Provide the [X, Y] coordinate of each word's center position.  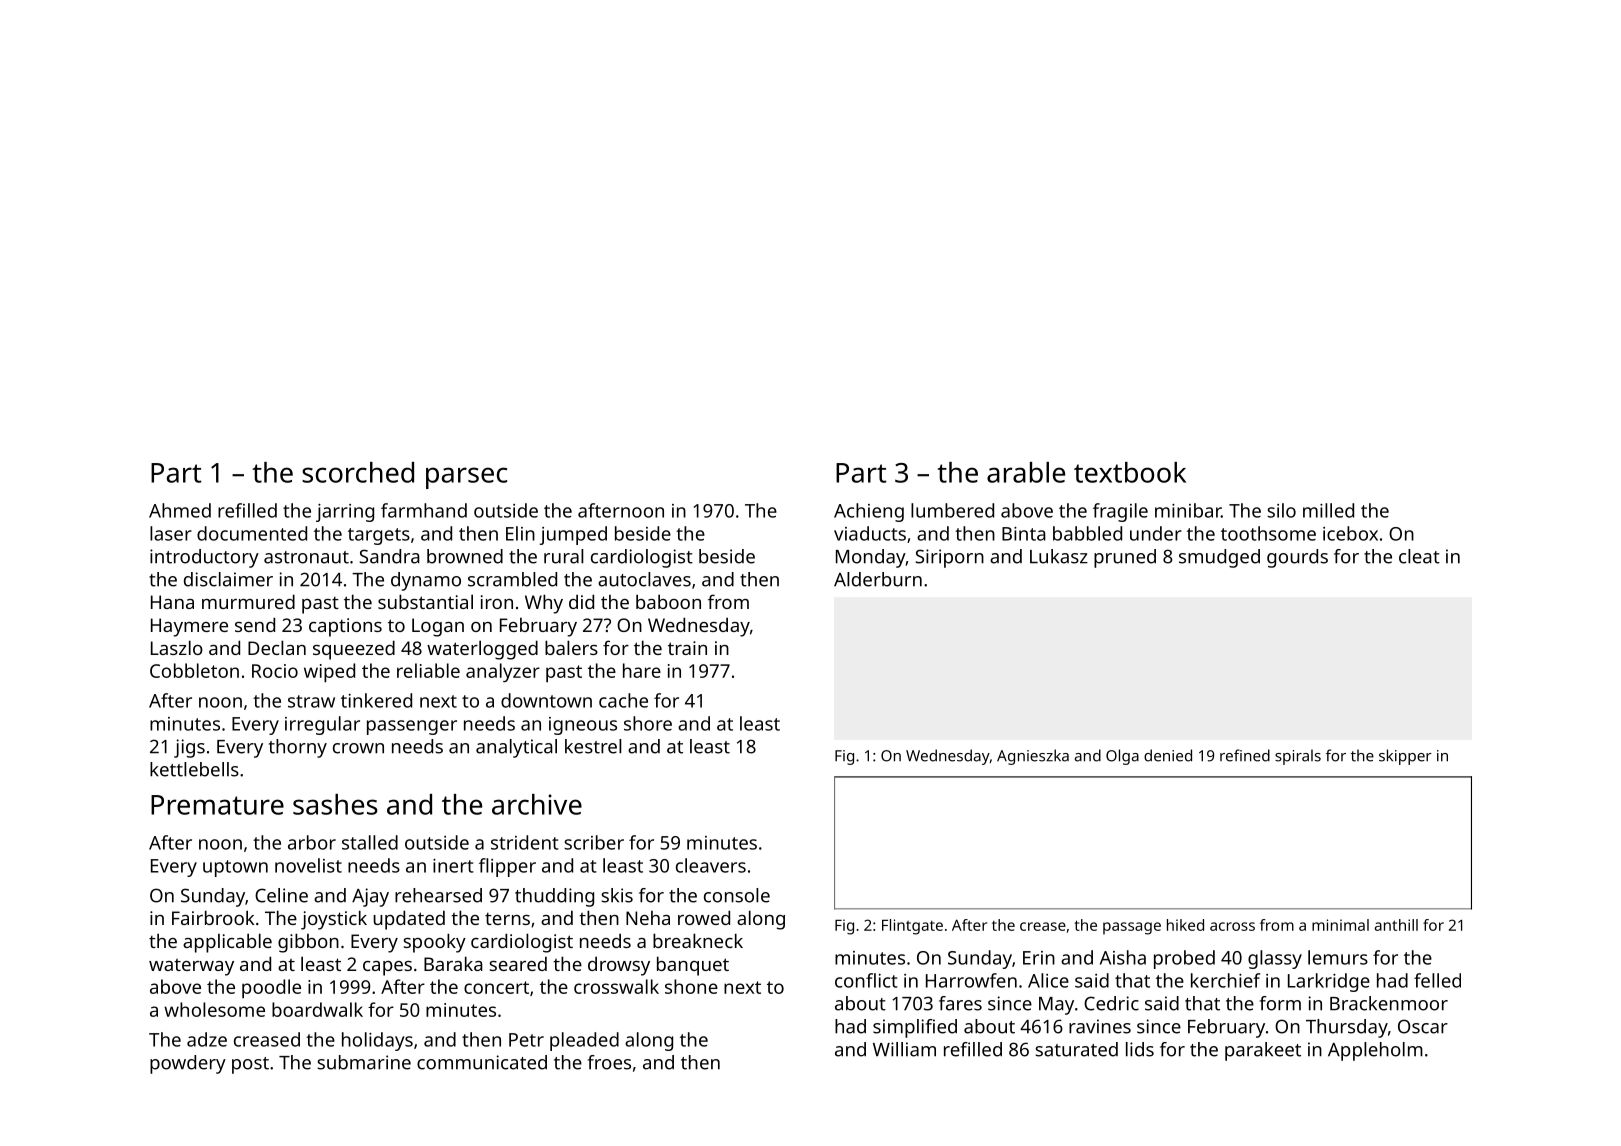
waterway [191, 967]
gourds [1297, 558]
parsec [466, 478]
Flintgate [912, 927]
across [1232, 926]
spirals [1298, 757]
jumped [573, 535]
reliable [428, 670]
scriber [594, 842]
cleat [1419, 556]
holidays [377, 1041]
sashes [335, 804]
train [687, 648]
